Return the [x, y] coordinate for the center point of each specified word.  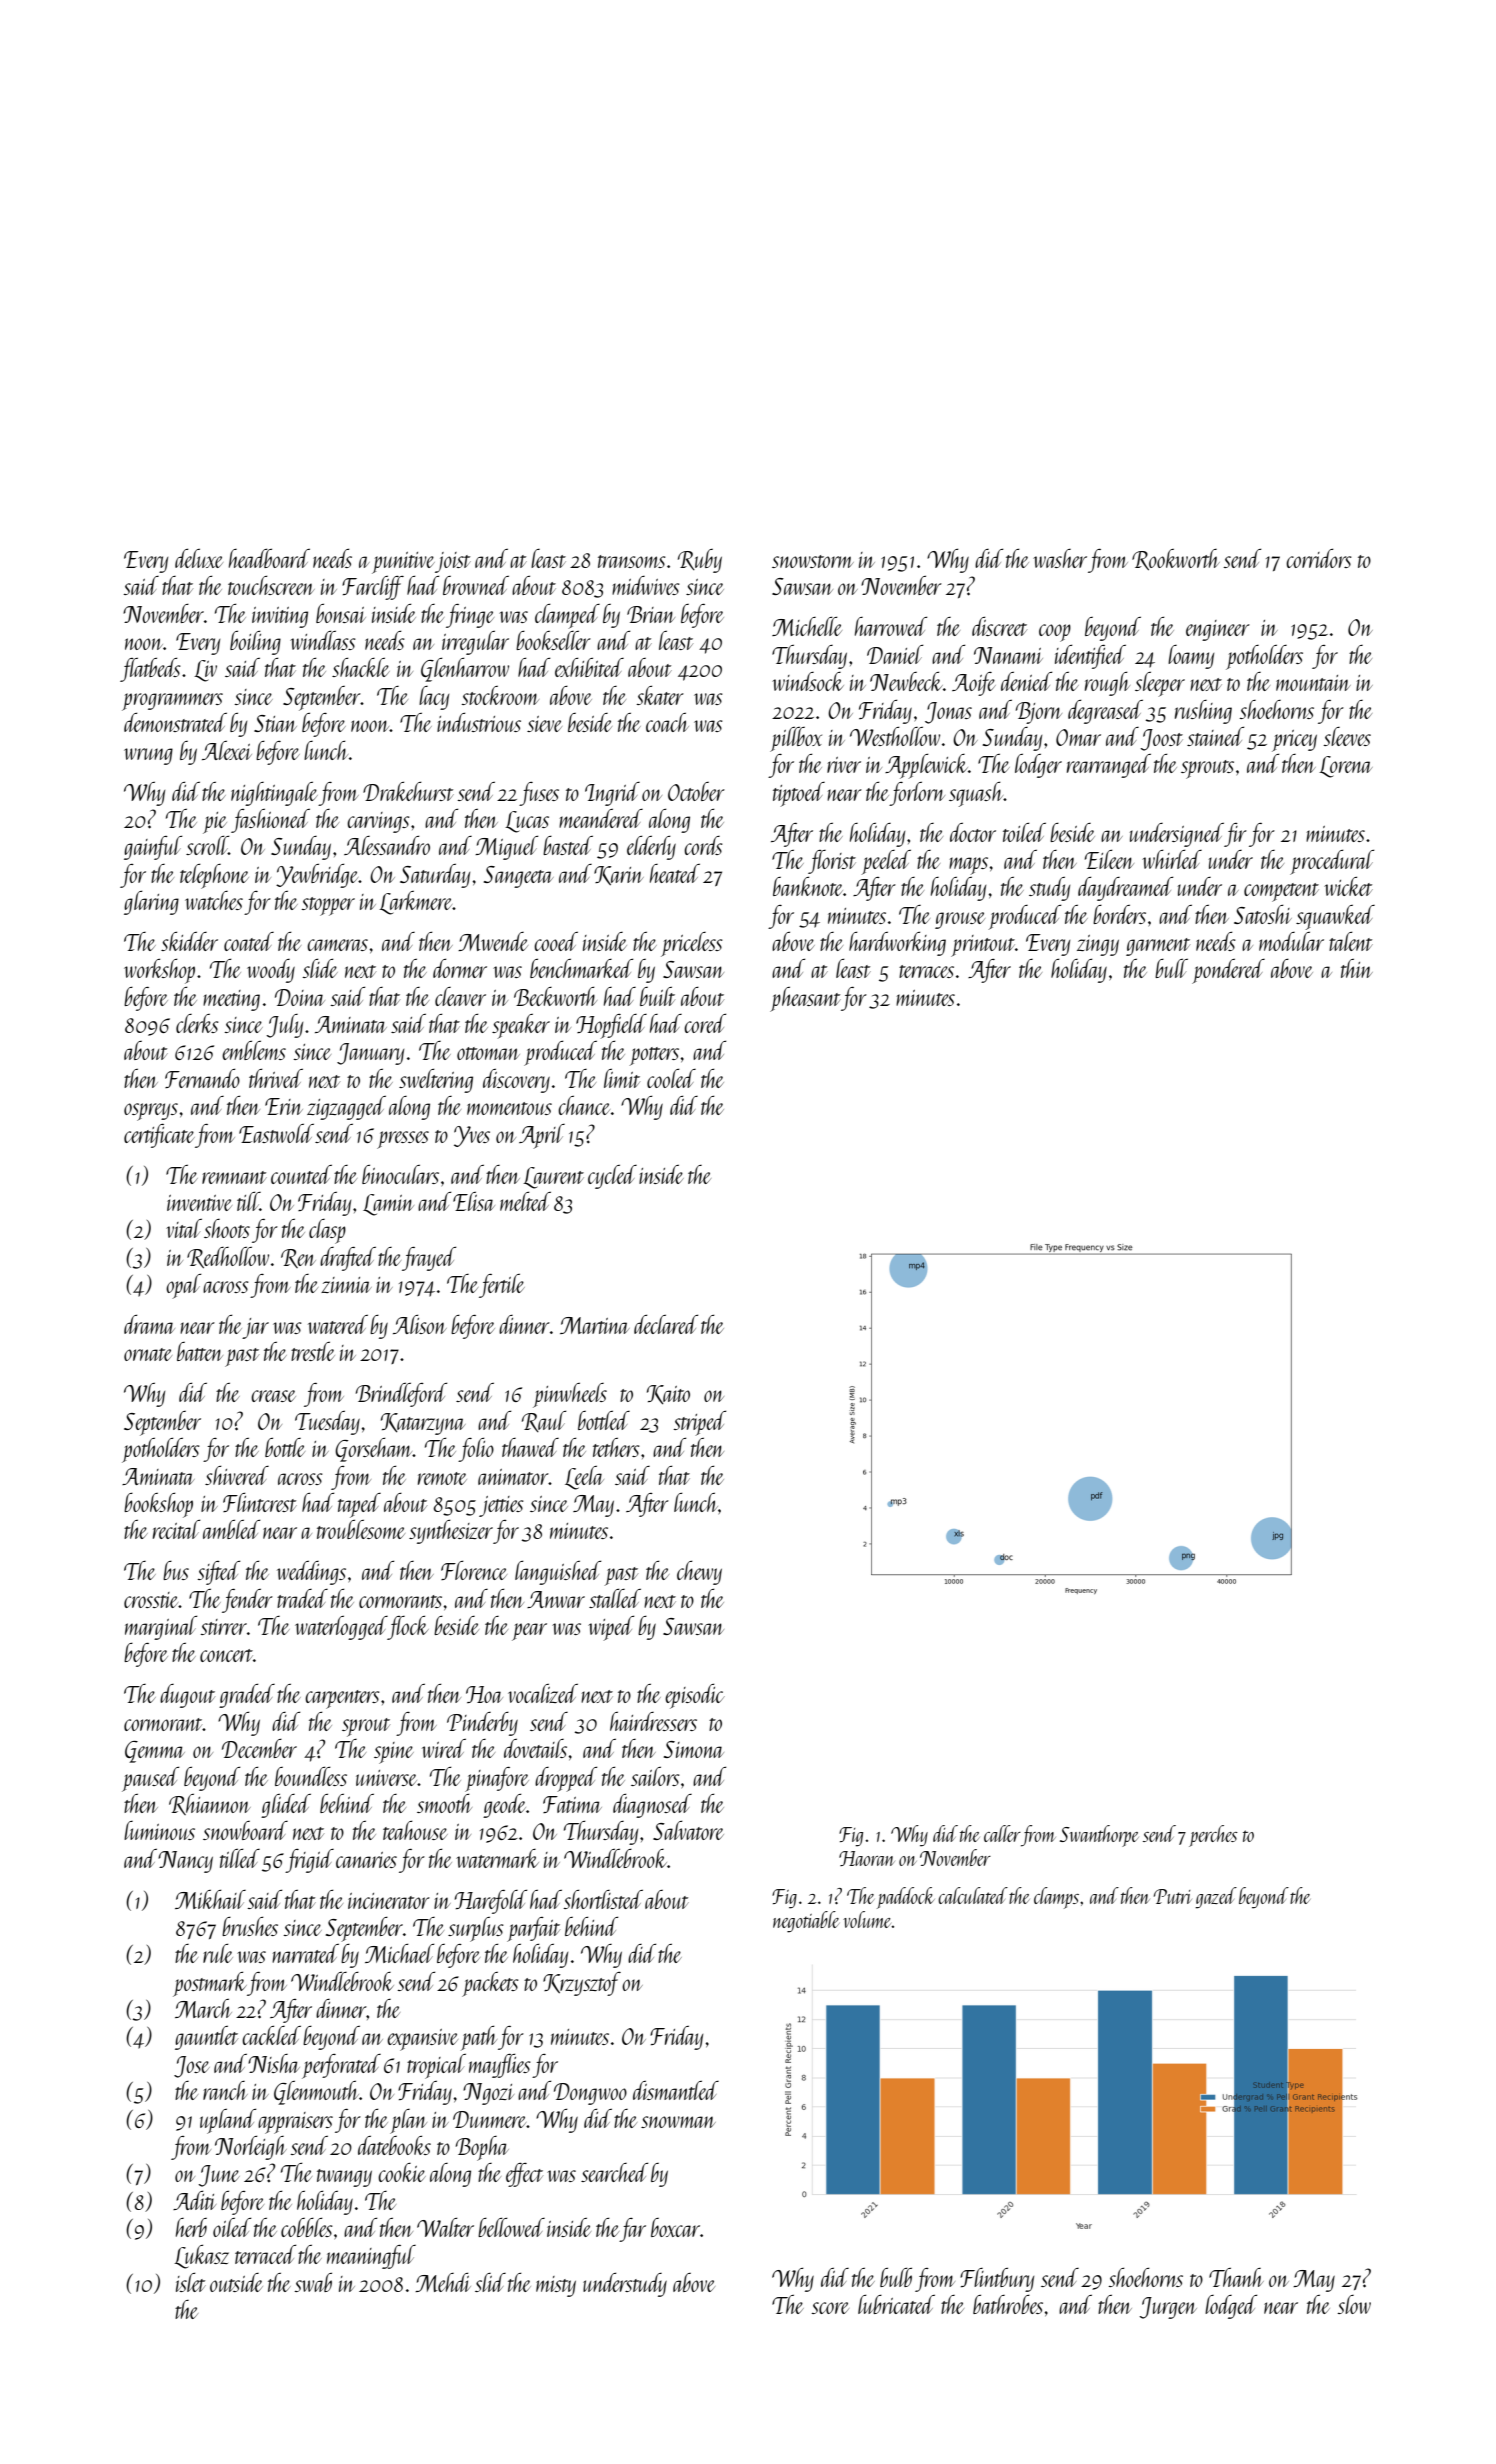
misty [556, 2286]
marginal [161, 1628]
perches [1213, 1836]
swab [313, 2282]
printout [983, 946]
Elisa [474, 1201]
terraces [926, 971]
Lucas [527, 822]
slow [1354, 2304]
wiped [611, 1628]
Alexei [227, 750]
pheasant [805, 999]
